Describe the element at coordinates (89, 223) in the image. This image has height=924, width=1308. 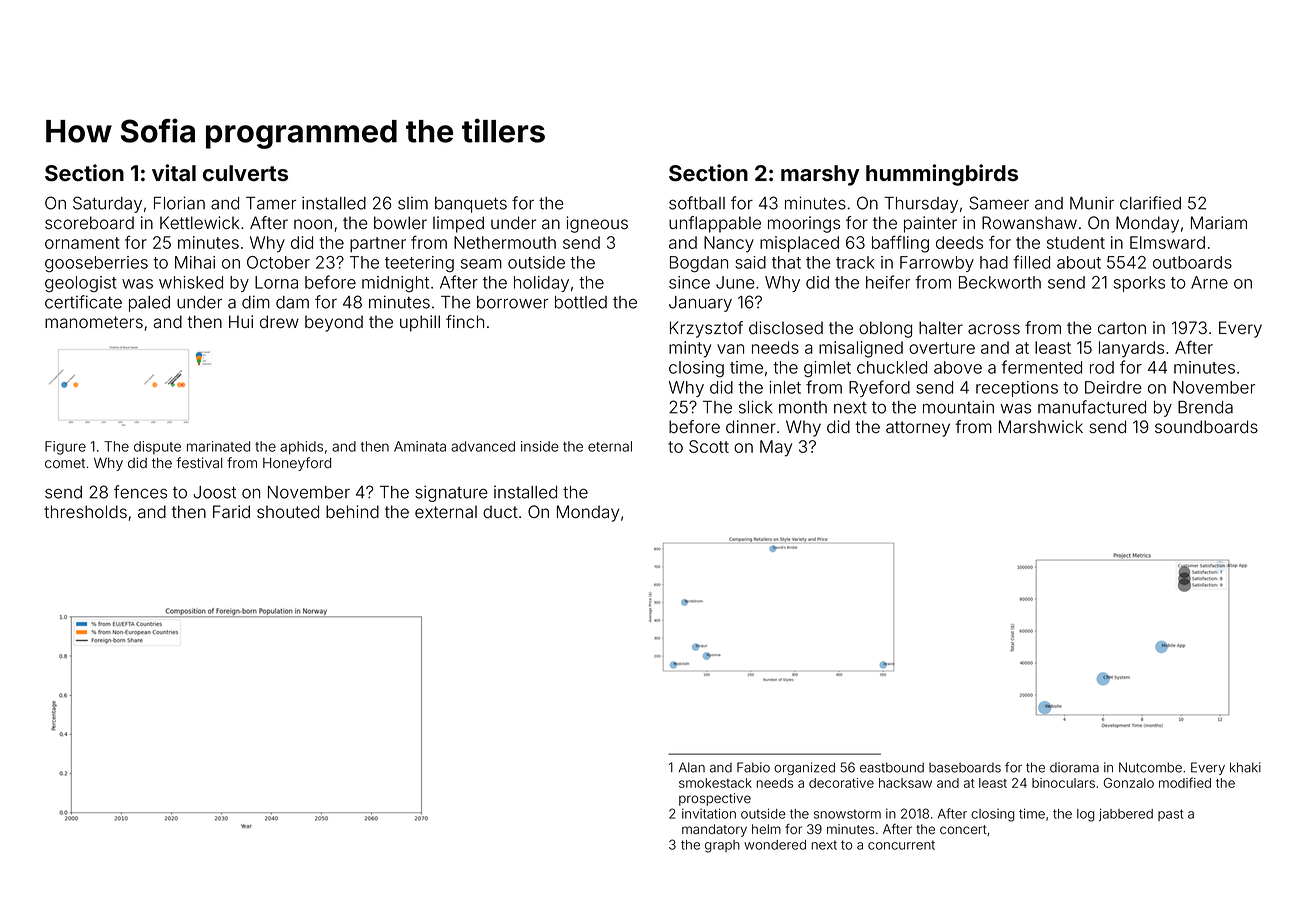
I see `scoreboard` at that location.
